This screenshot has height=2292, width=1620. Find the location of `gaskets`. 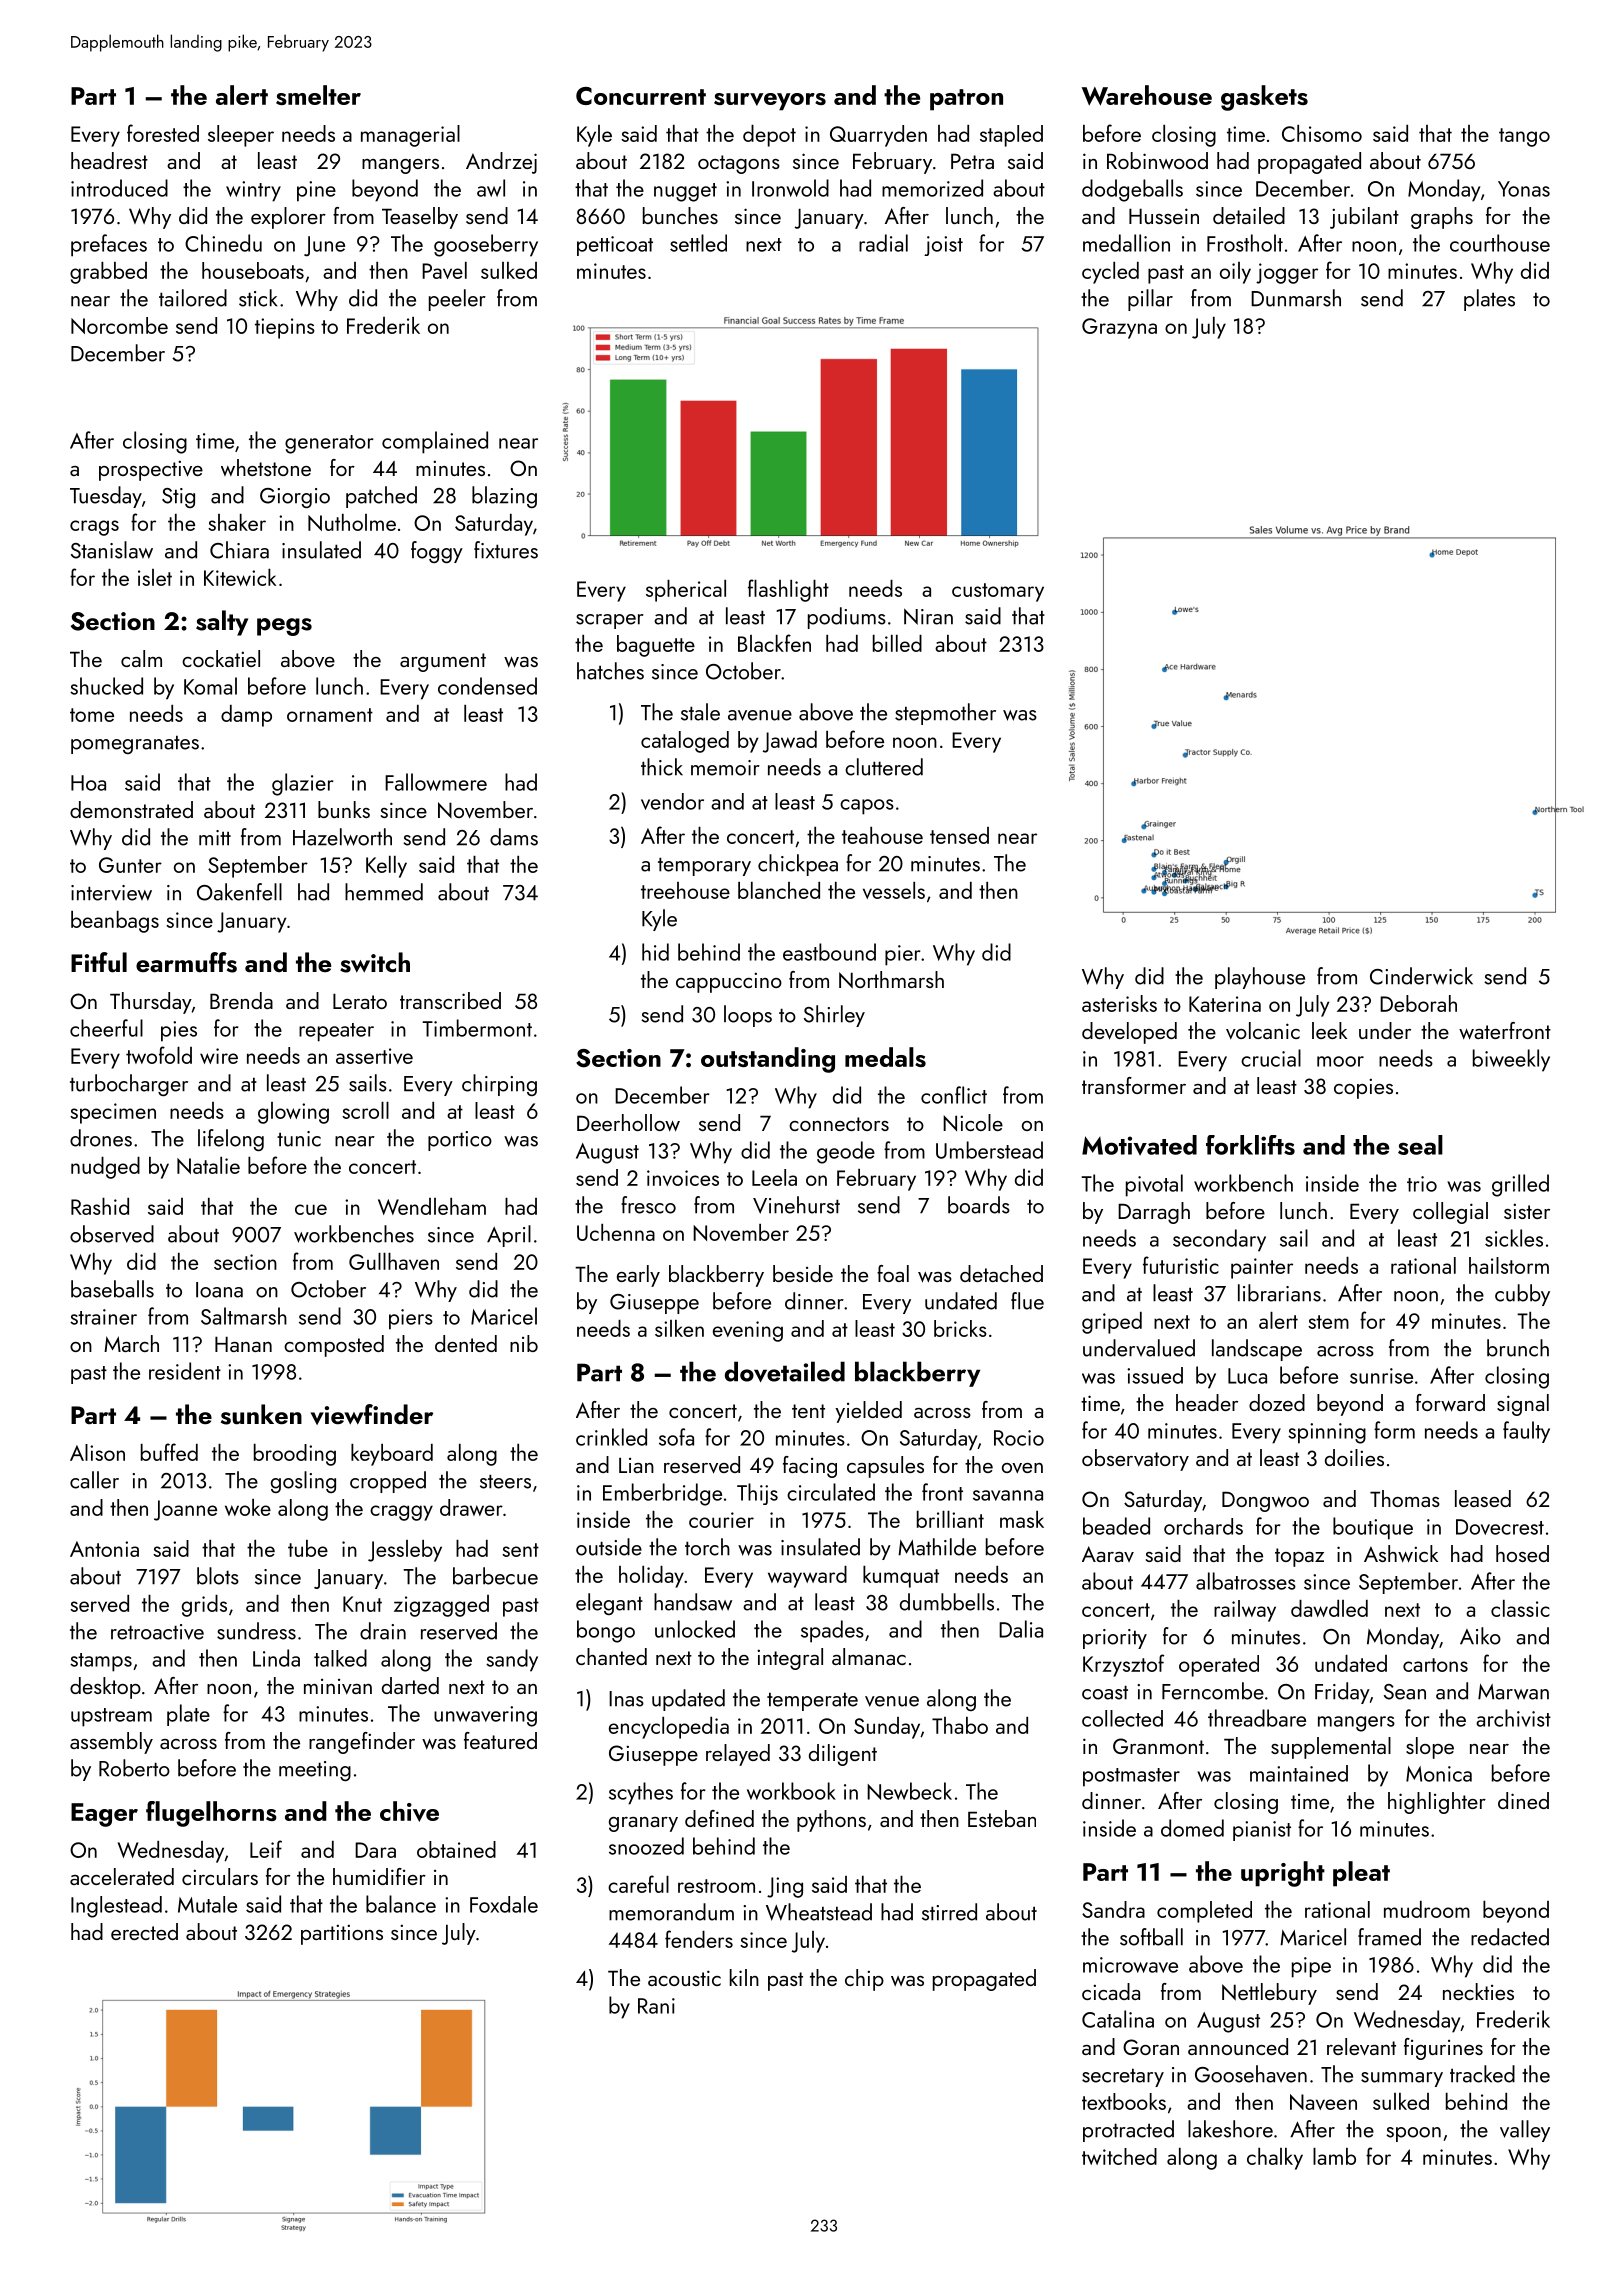

gaskets is located at coordinates (1264, 98).
